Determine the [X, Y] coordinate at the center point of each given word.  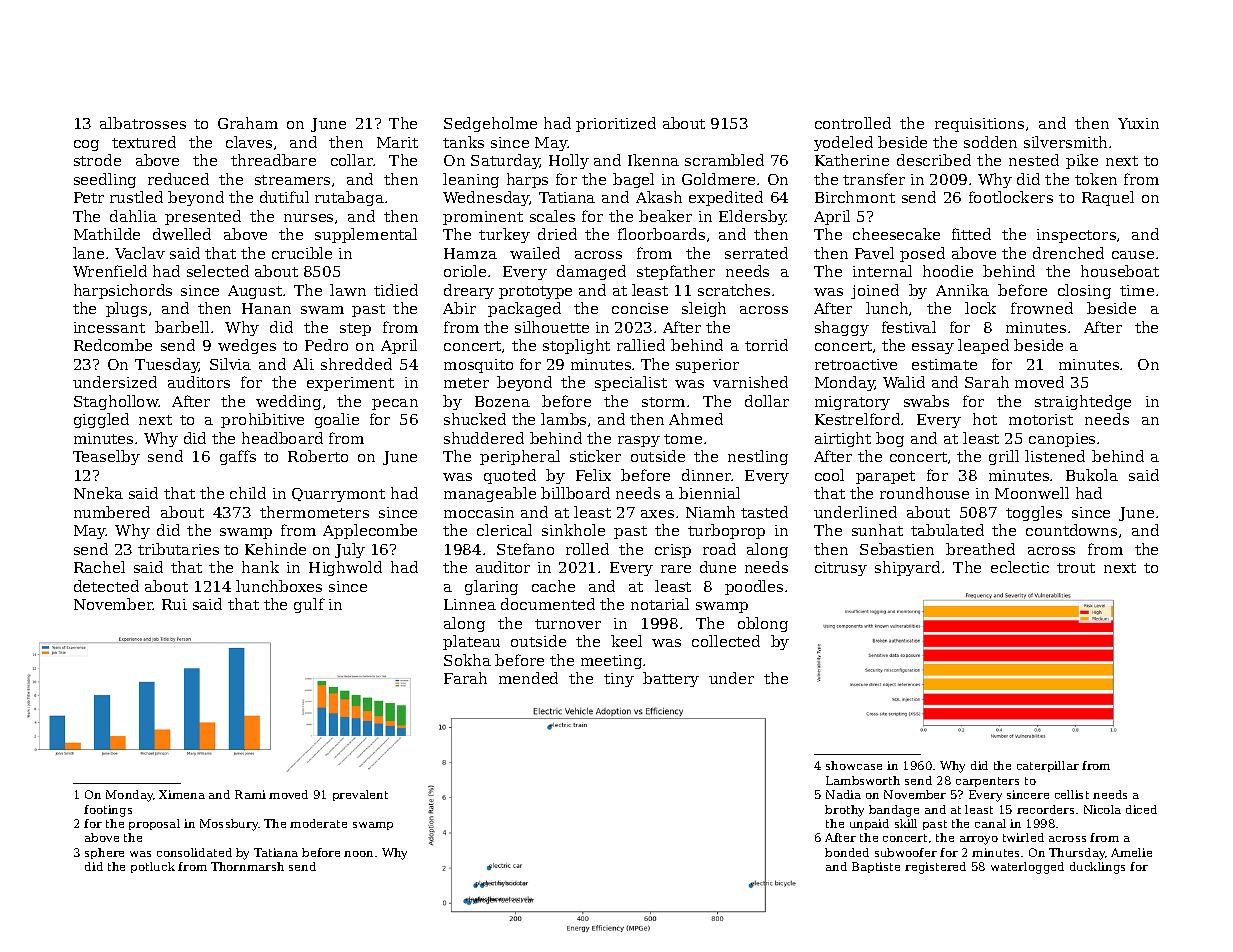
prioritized [616, 124]
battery [671, 679]
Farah [465, 678]
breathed [980, 549]
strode [97, 160]
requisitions [979, 125]
